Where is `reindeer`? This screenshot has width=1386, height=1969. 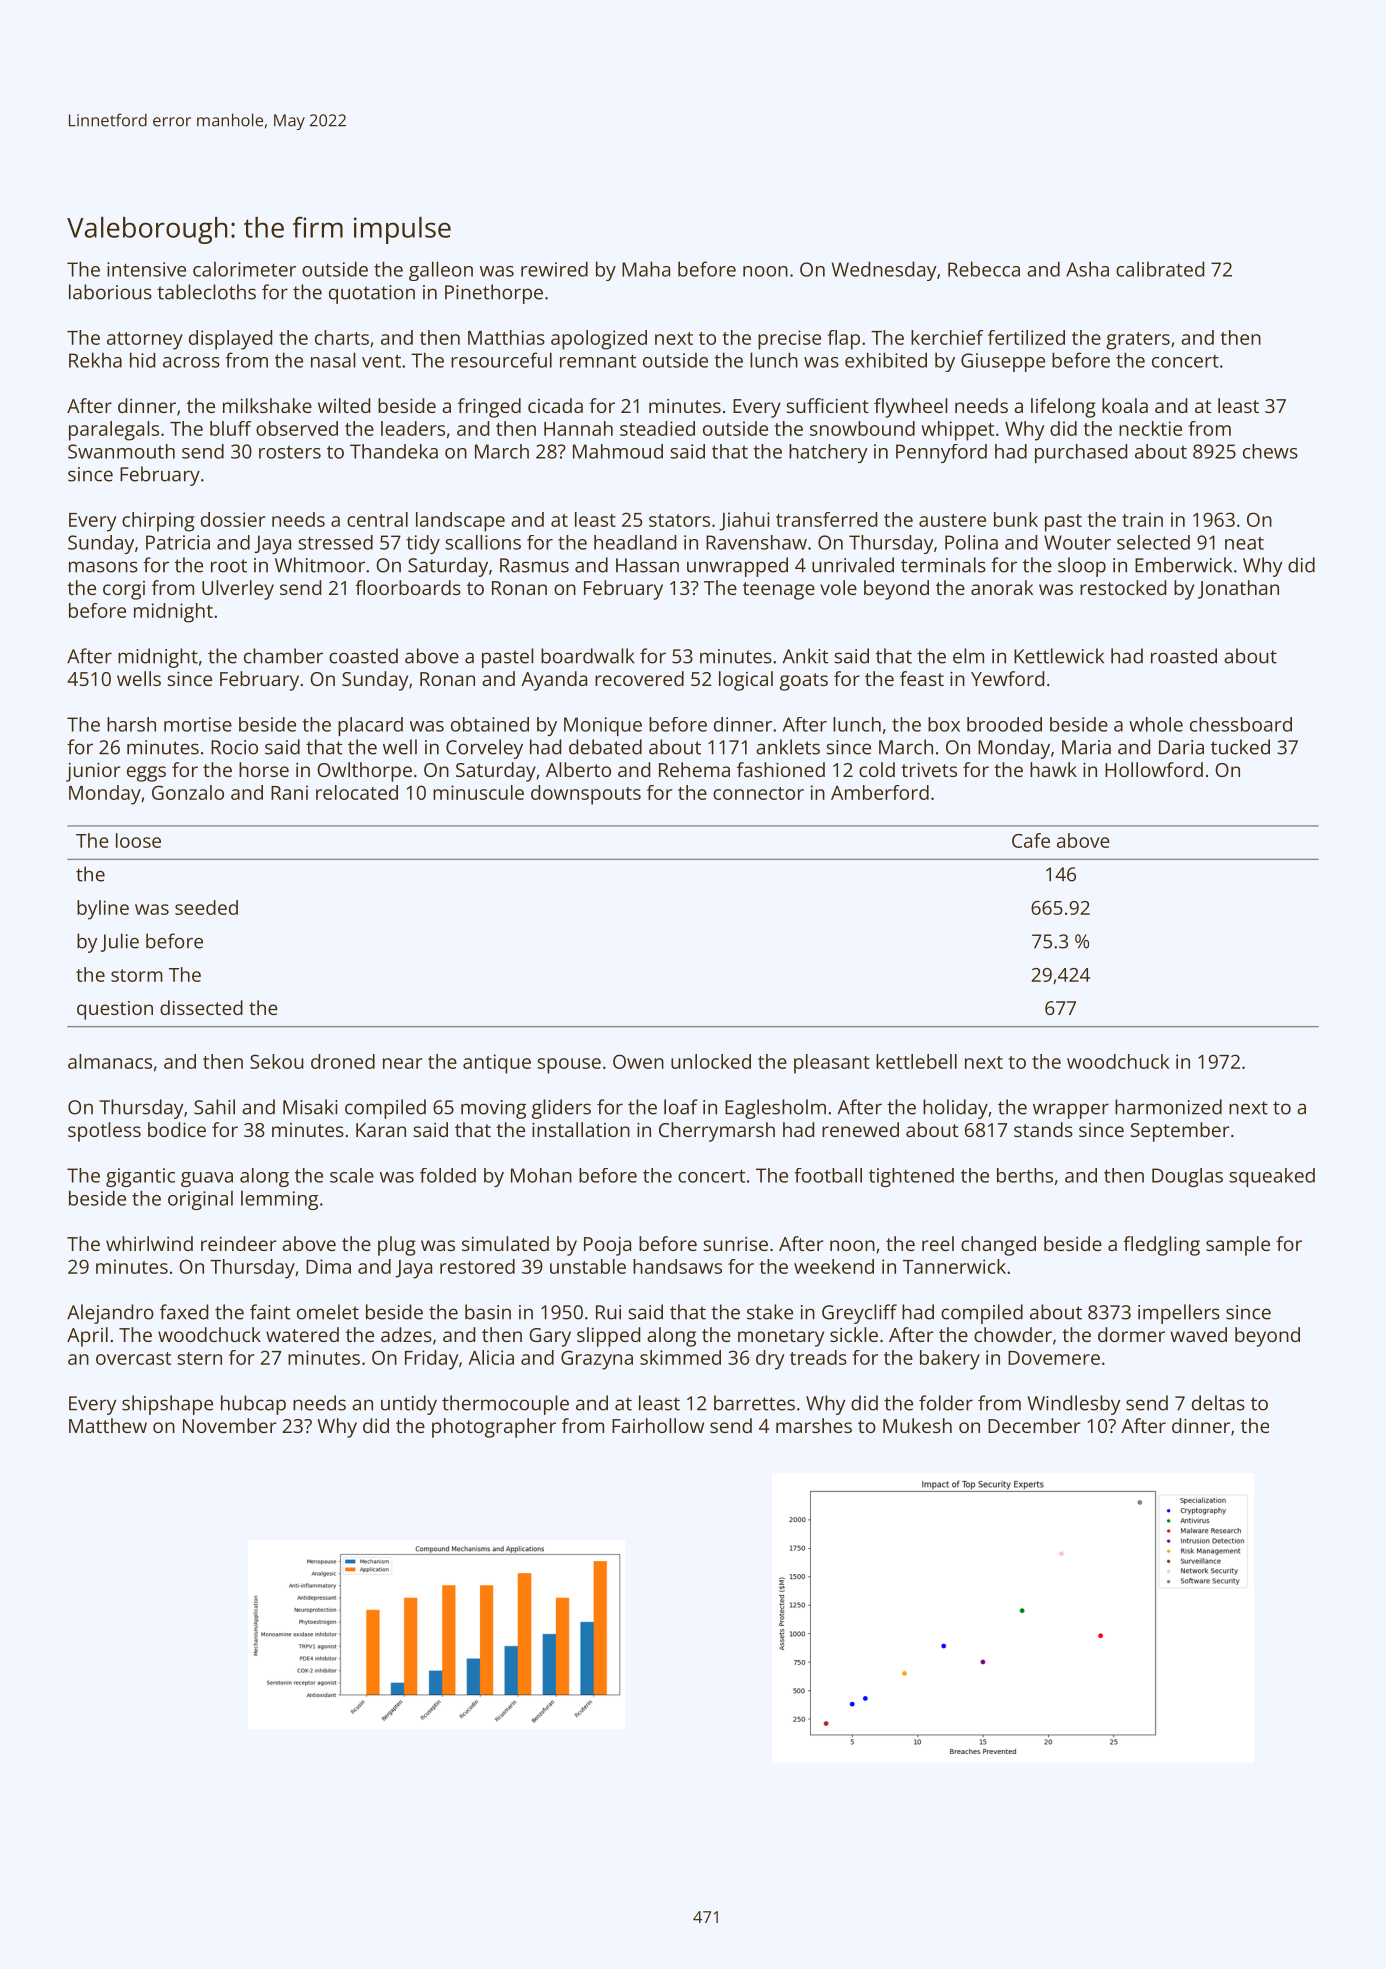 reindeer is located at coordinates (239, 1243).
